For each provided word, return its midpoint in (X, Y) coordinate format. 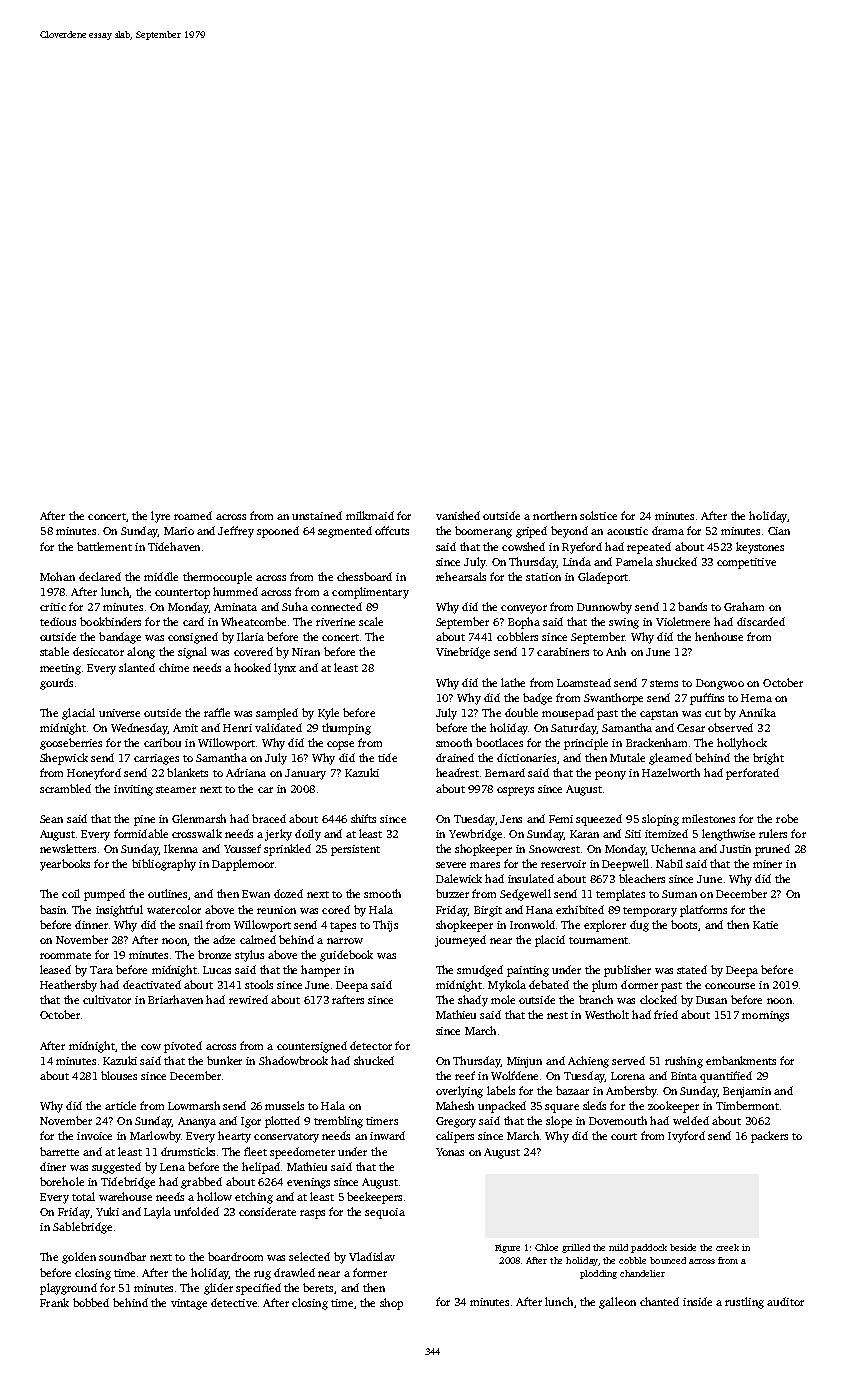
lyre (160, 517)
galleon (617, 1303)
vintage (189, 1304)
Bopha (524, 623)
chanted (659, 1301)
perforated (752, 774)
